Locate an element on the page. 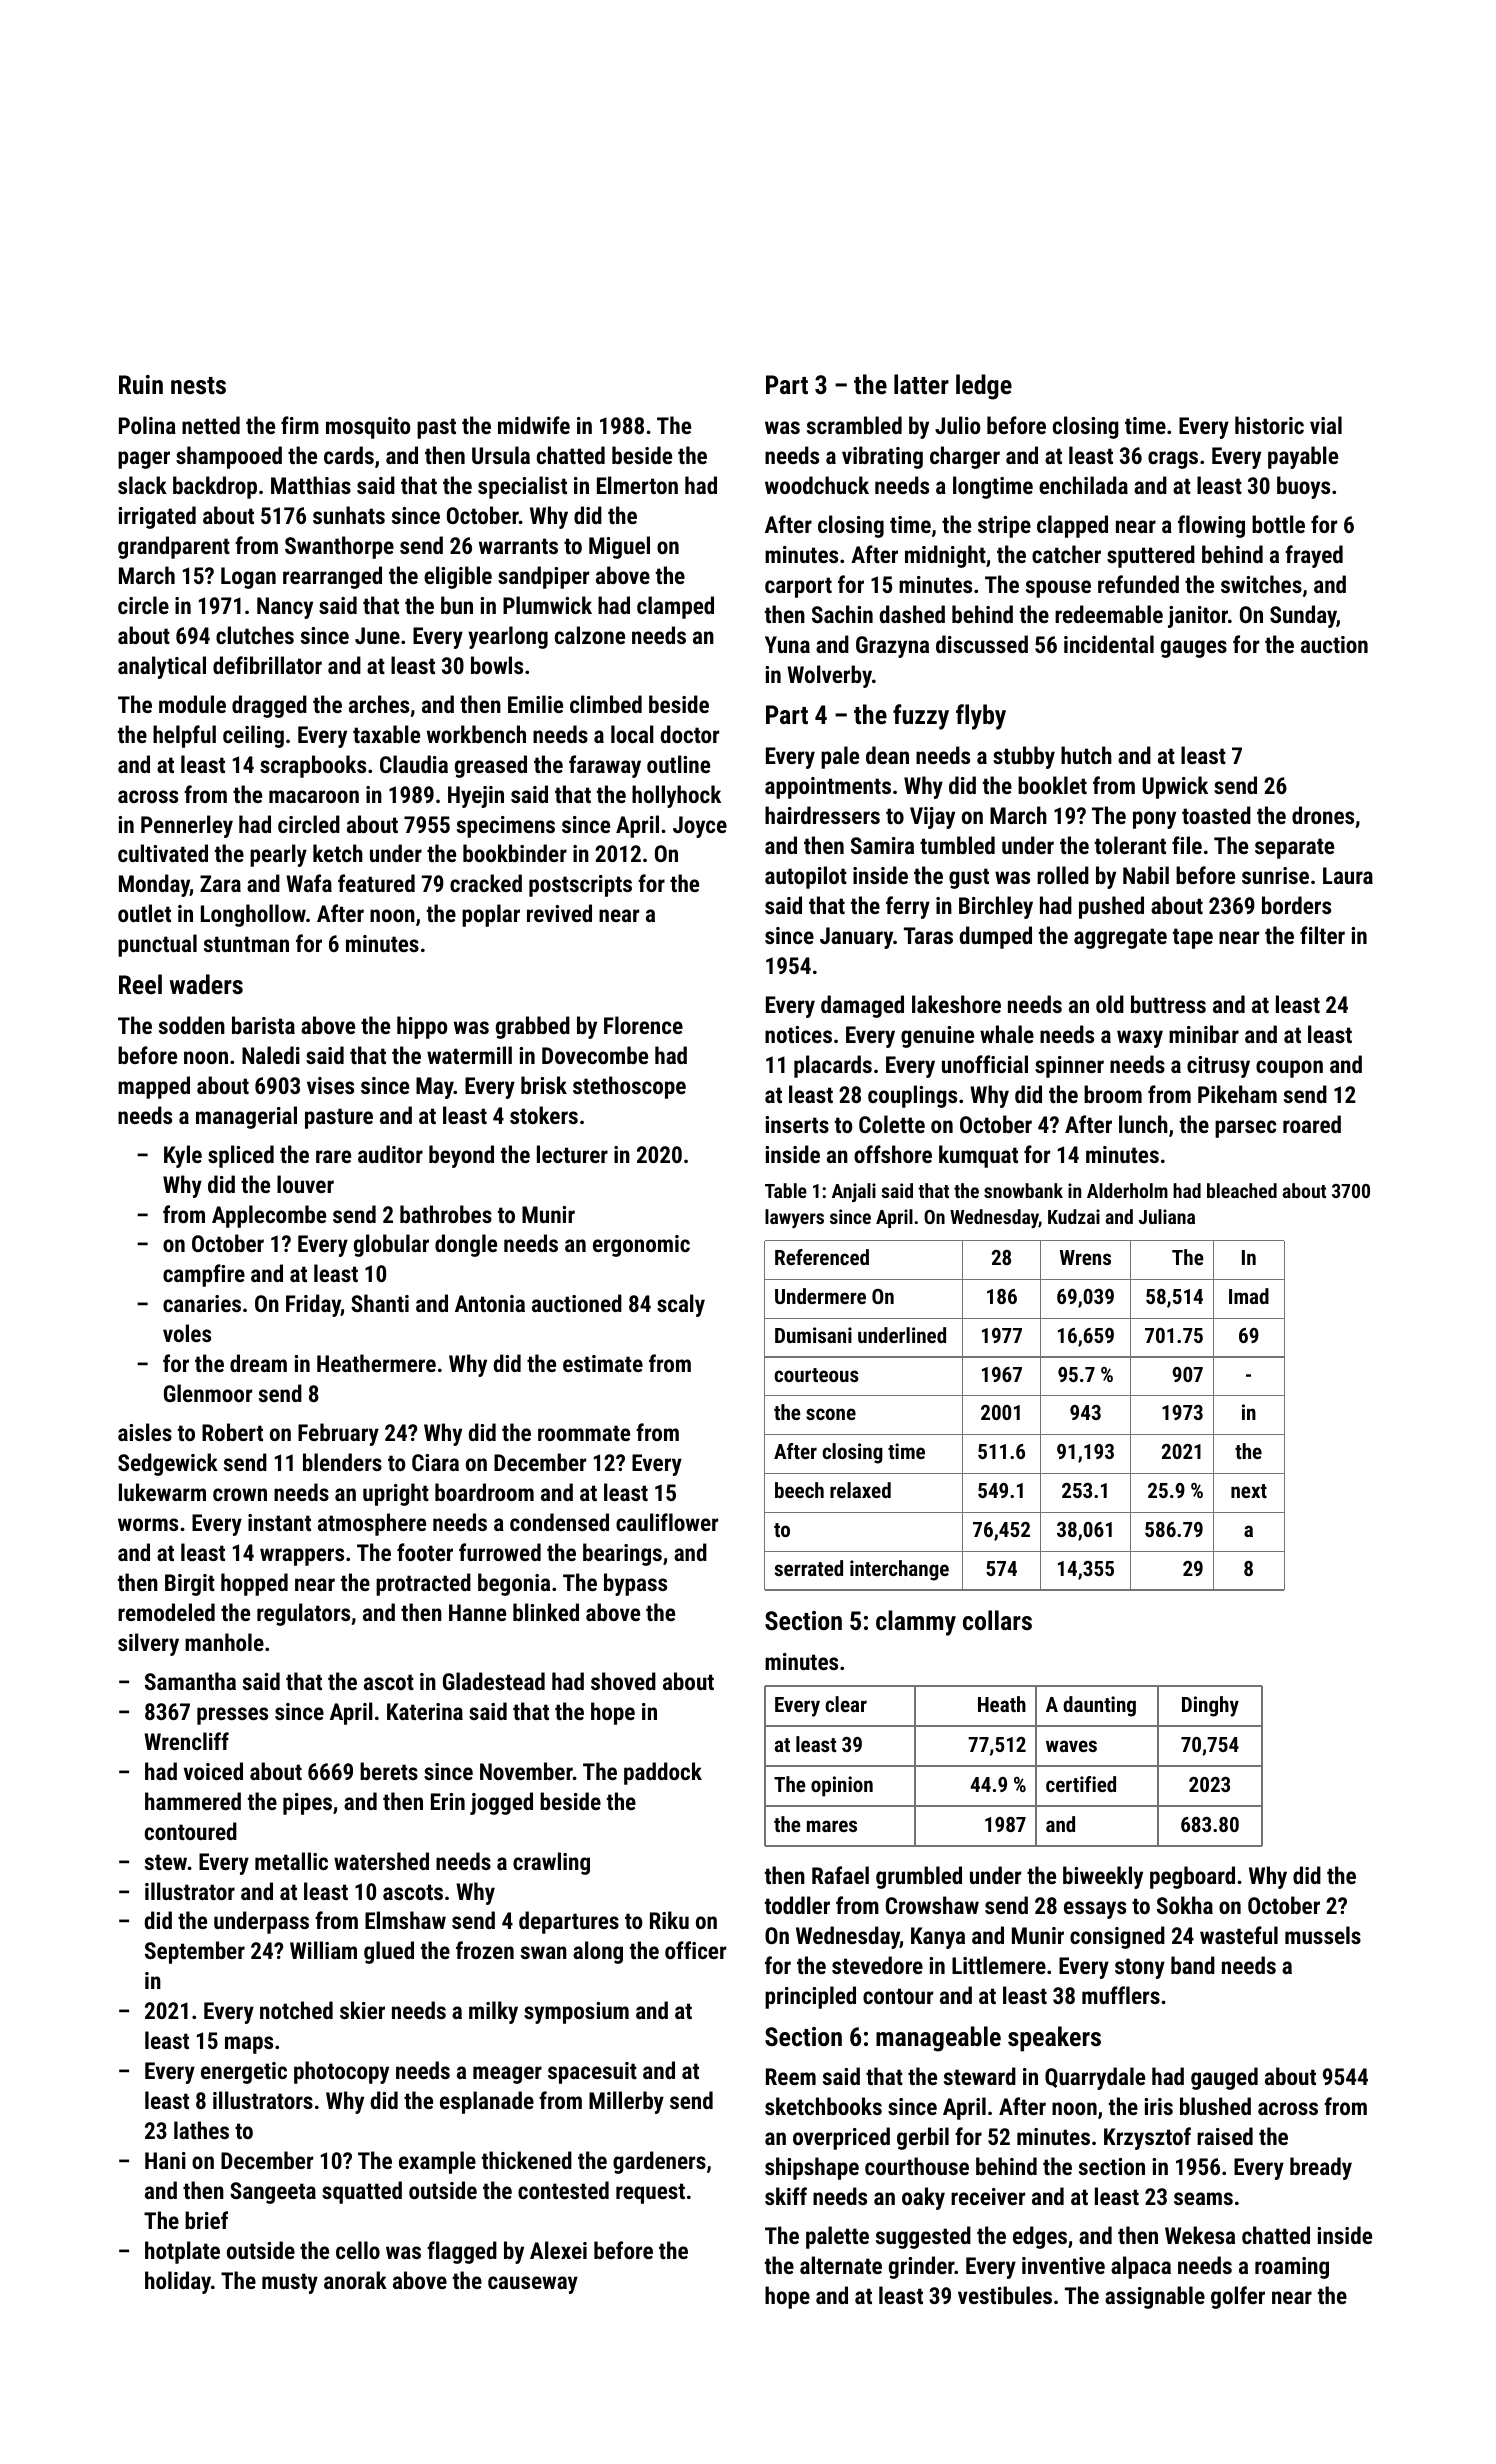 The image size is (1496, 2464). drones is located at coordinates (1323, 815).
